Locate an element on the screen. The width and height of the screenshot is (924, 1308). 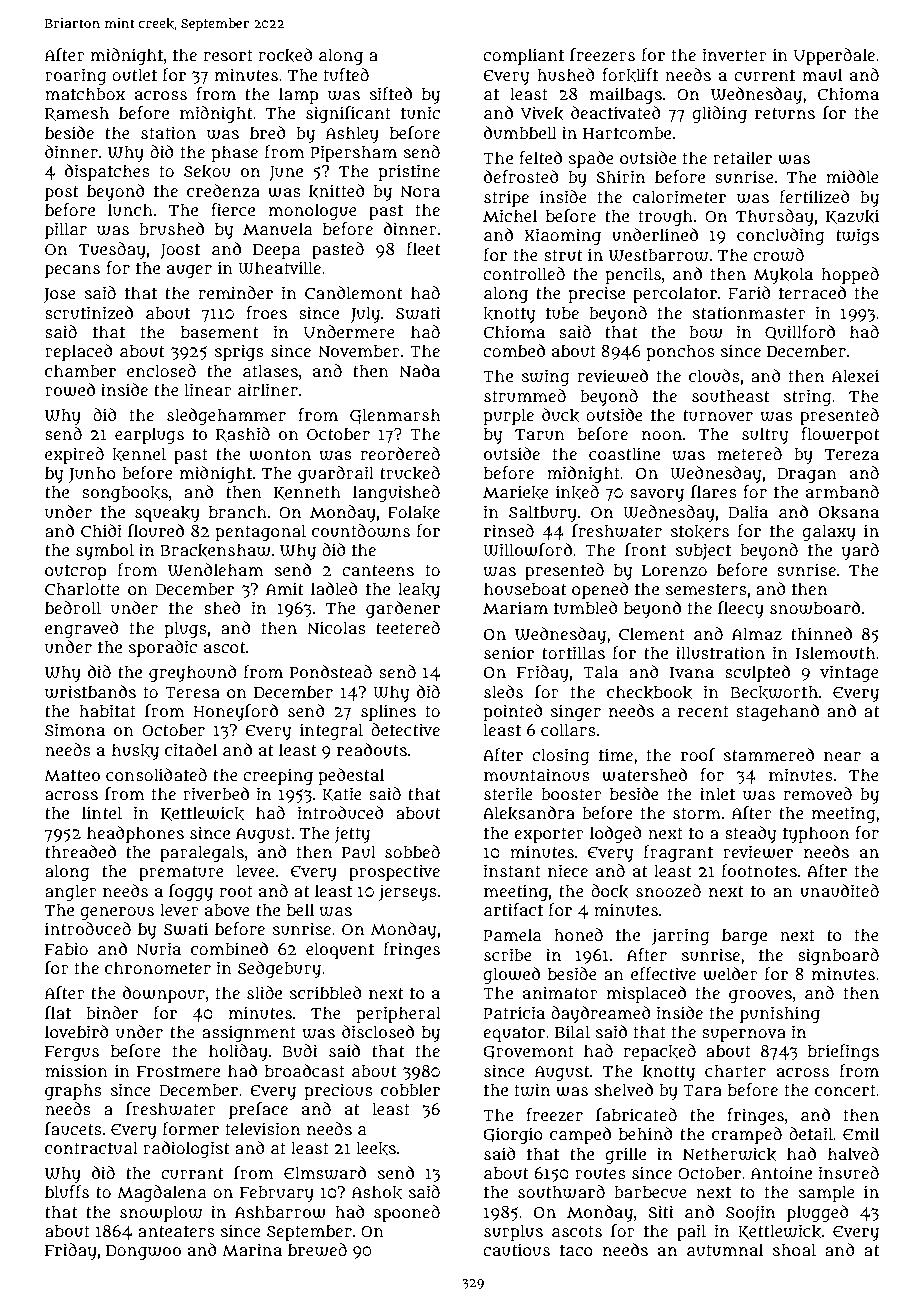
Manuela is located at coordinates (278, 229).
